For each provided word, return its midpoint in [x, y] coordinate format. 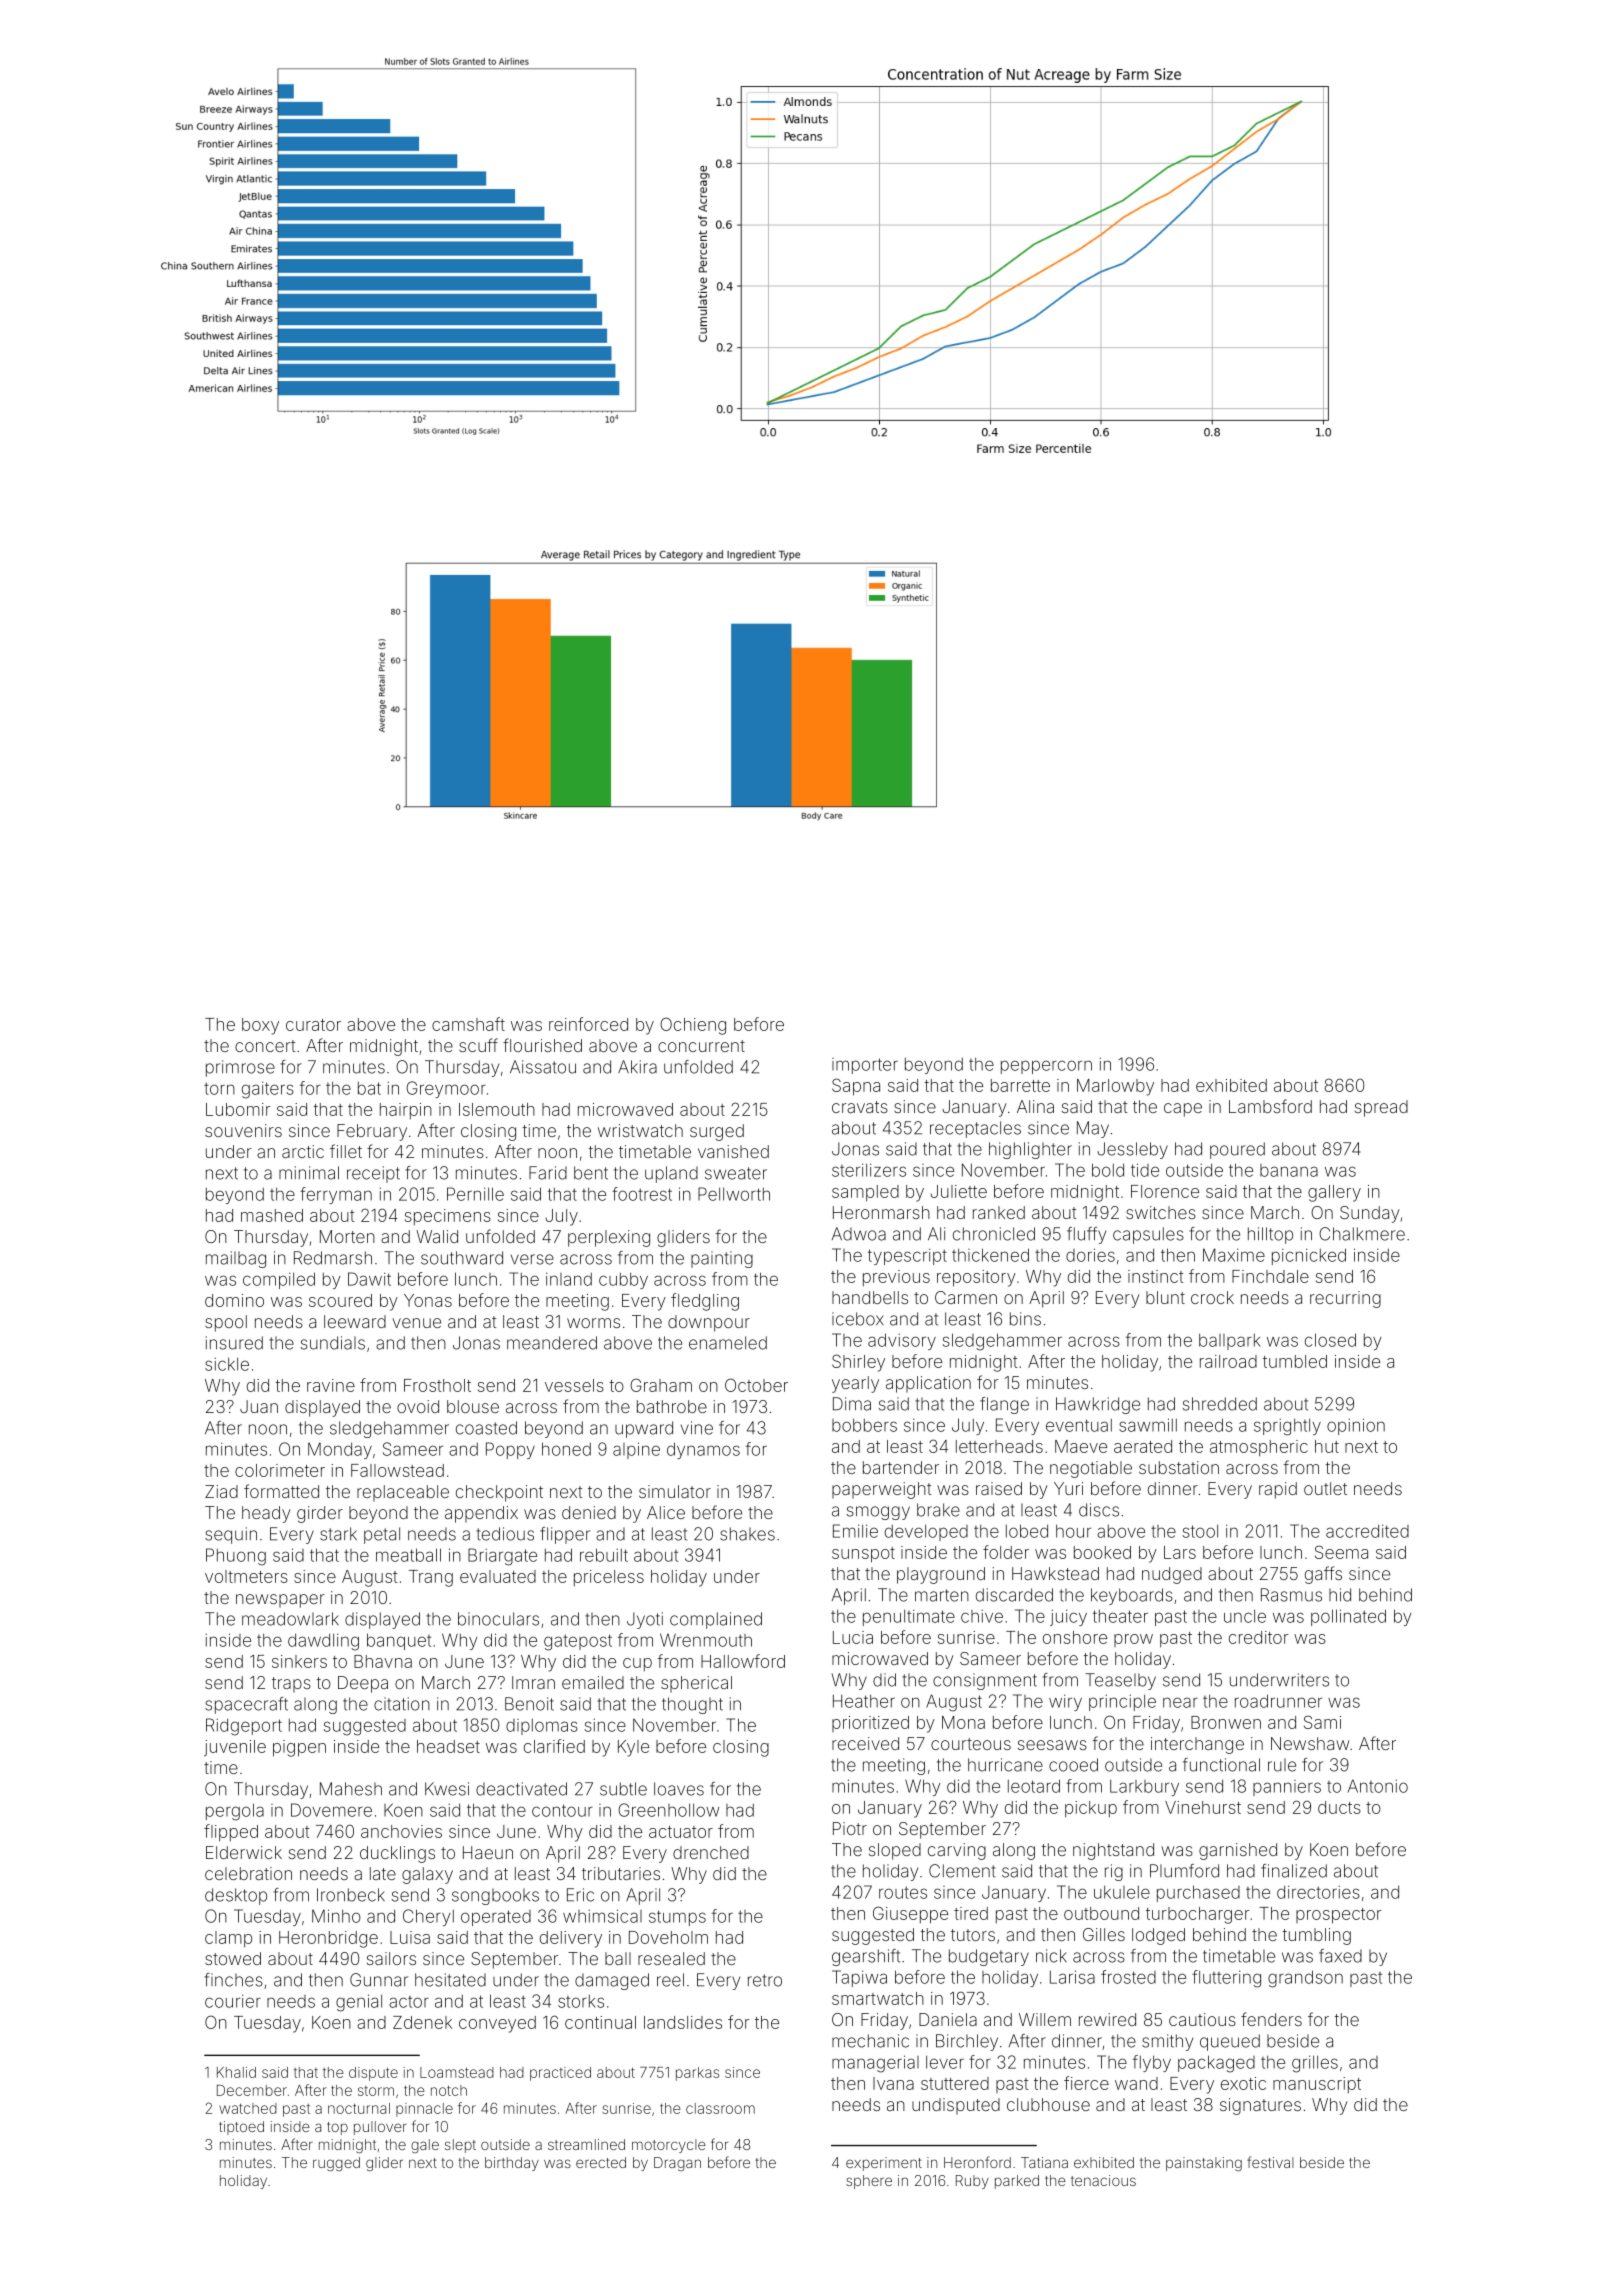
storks [581, 2001]
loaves [679, 1789]
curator [313, 1025]
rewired [1107, 2019]
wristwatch [640, 1130]
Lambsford [1270, 1106]
